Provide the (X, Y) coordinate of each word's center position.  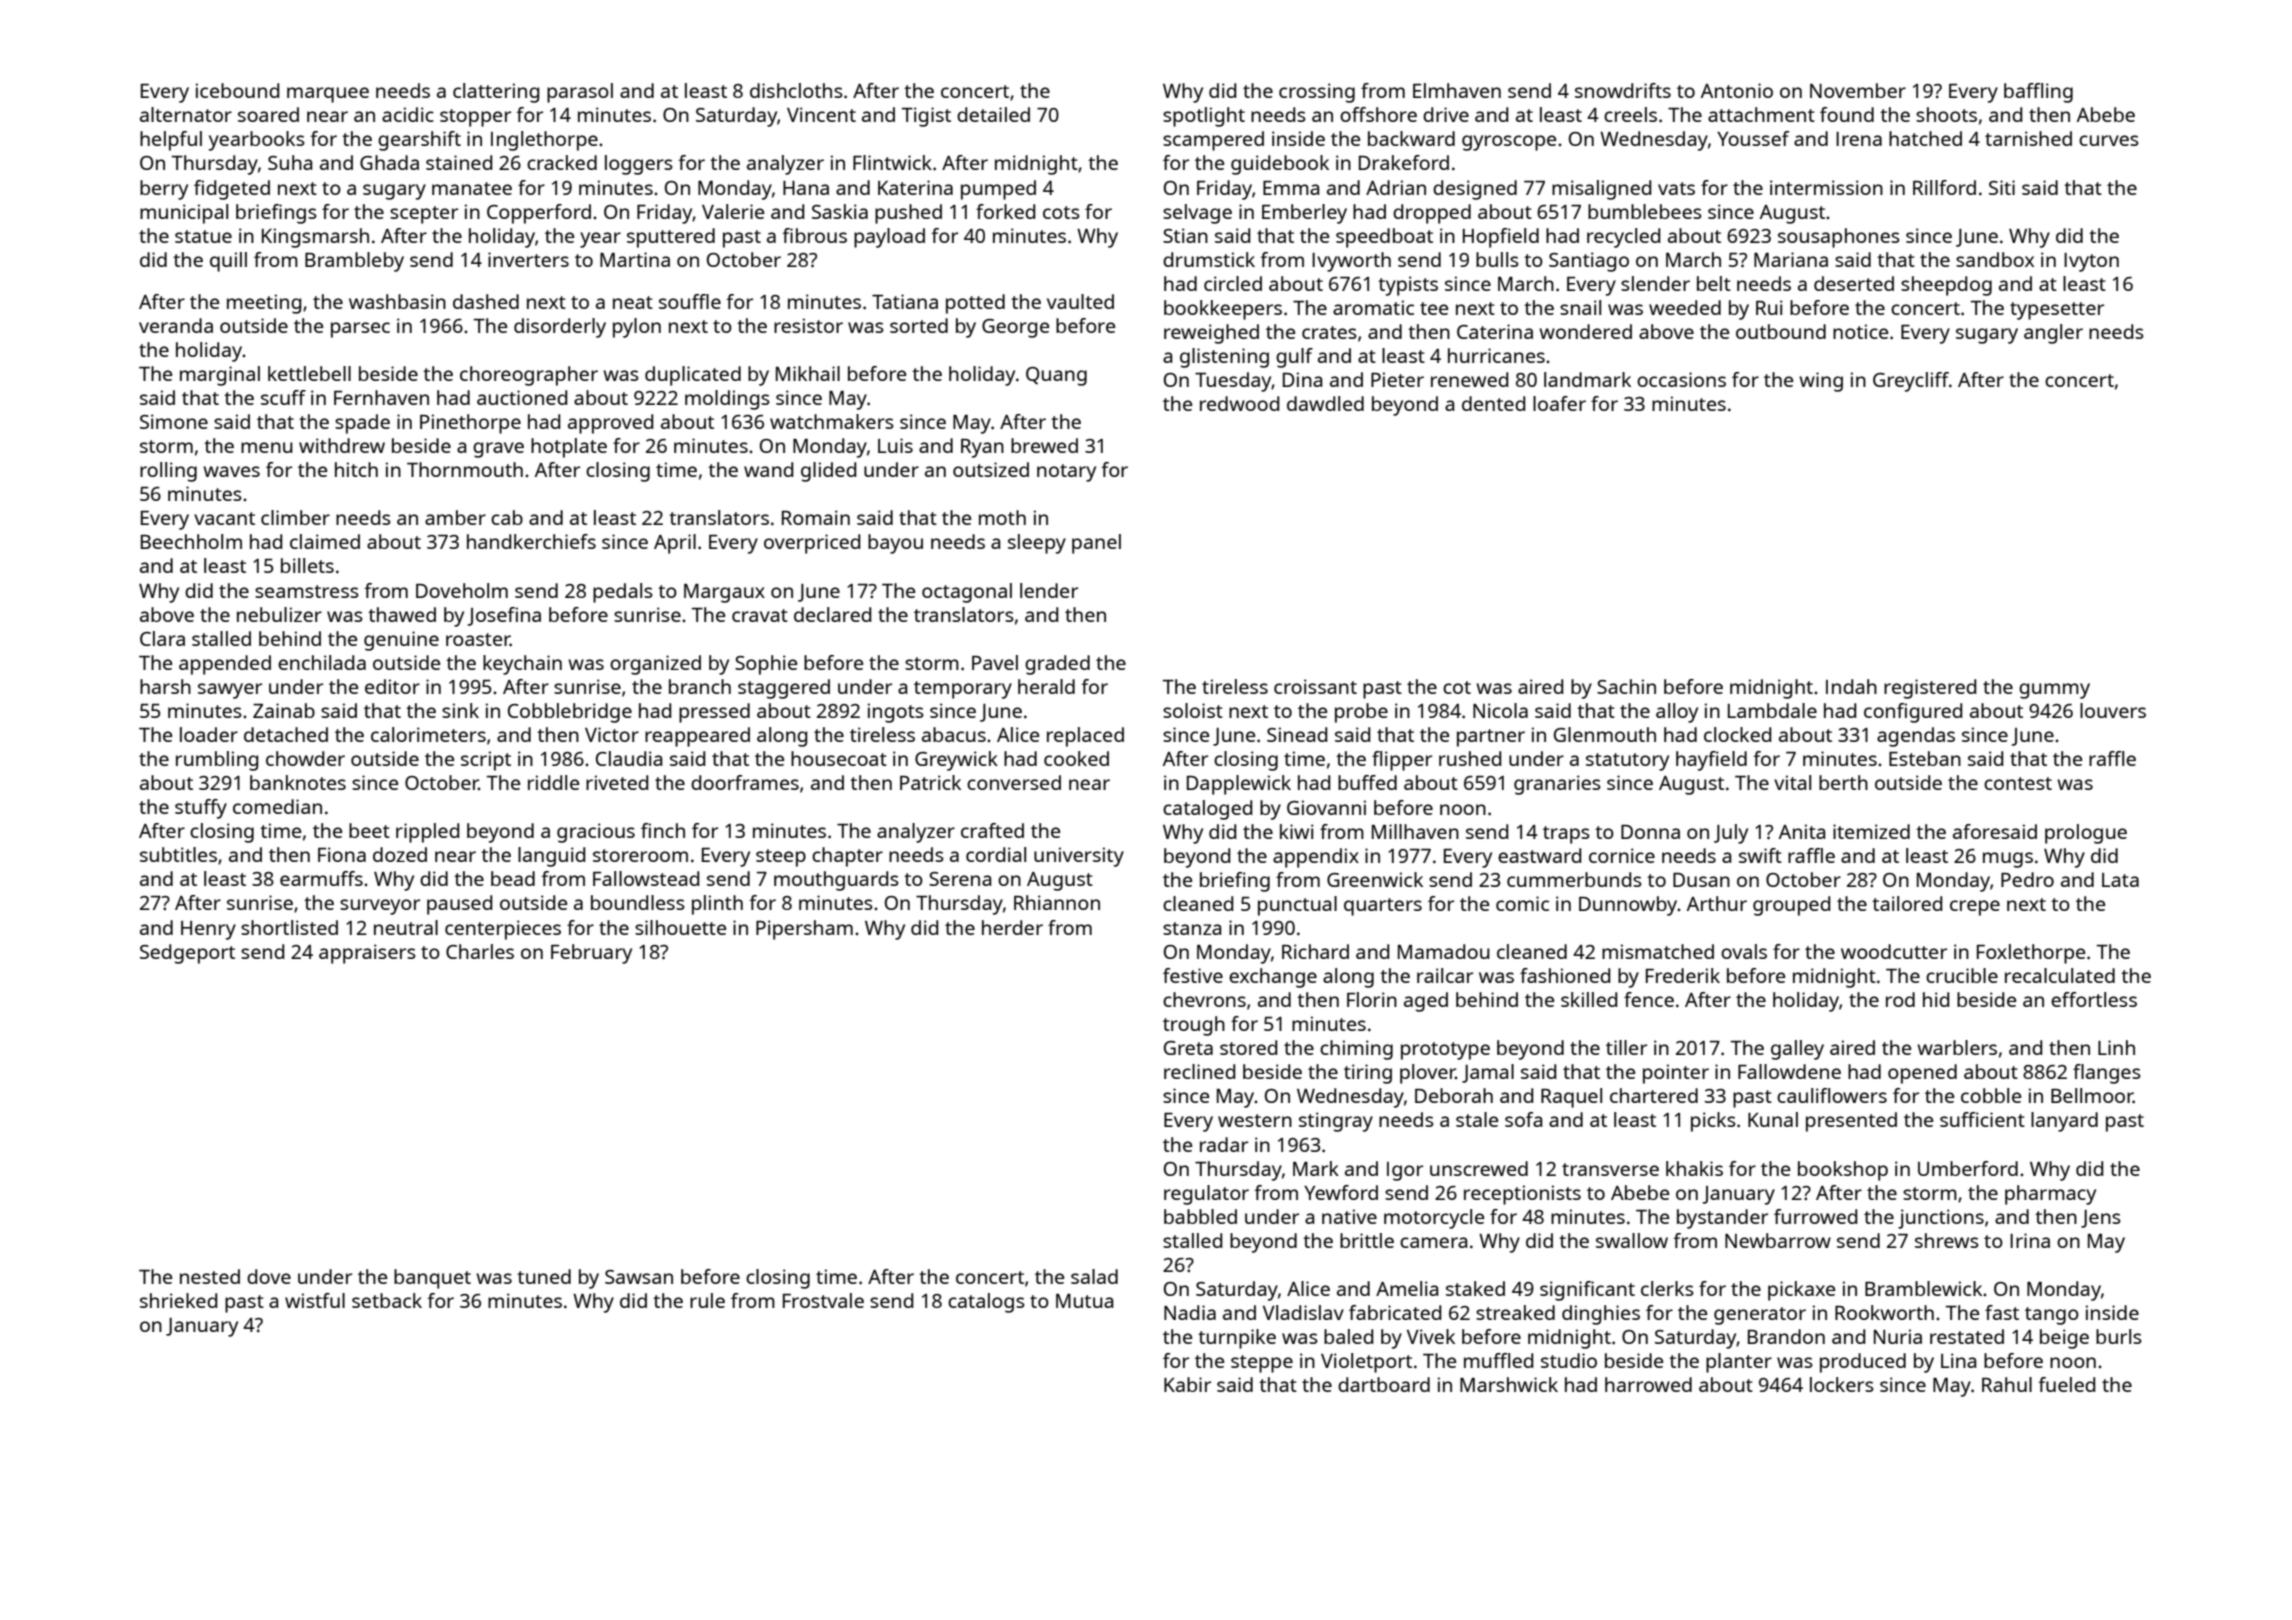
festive (1193, 975)
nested (210, 1276)
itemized (1871, 831)
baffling (2038, 93)
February (591, 954)
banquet (432, 1279)
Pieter (1397, 379)
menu (267, 447)
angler (2053, 334)
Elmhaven (1457, 90)
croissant (1315, 686)
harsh (165, 686)
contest (2018, 783)
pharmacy (2050, 1195)
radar (1224, 1144)
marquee (328, 95)
